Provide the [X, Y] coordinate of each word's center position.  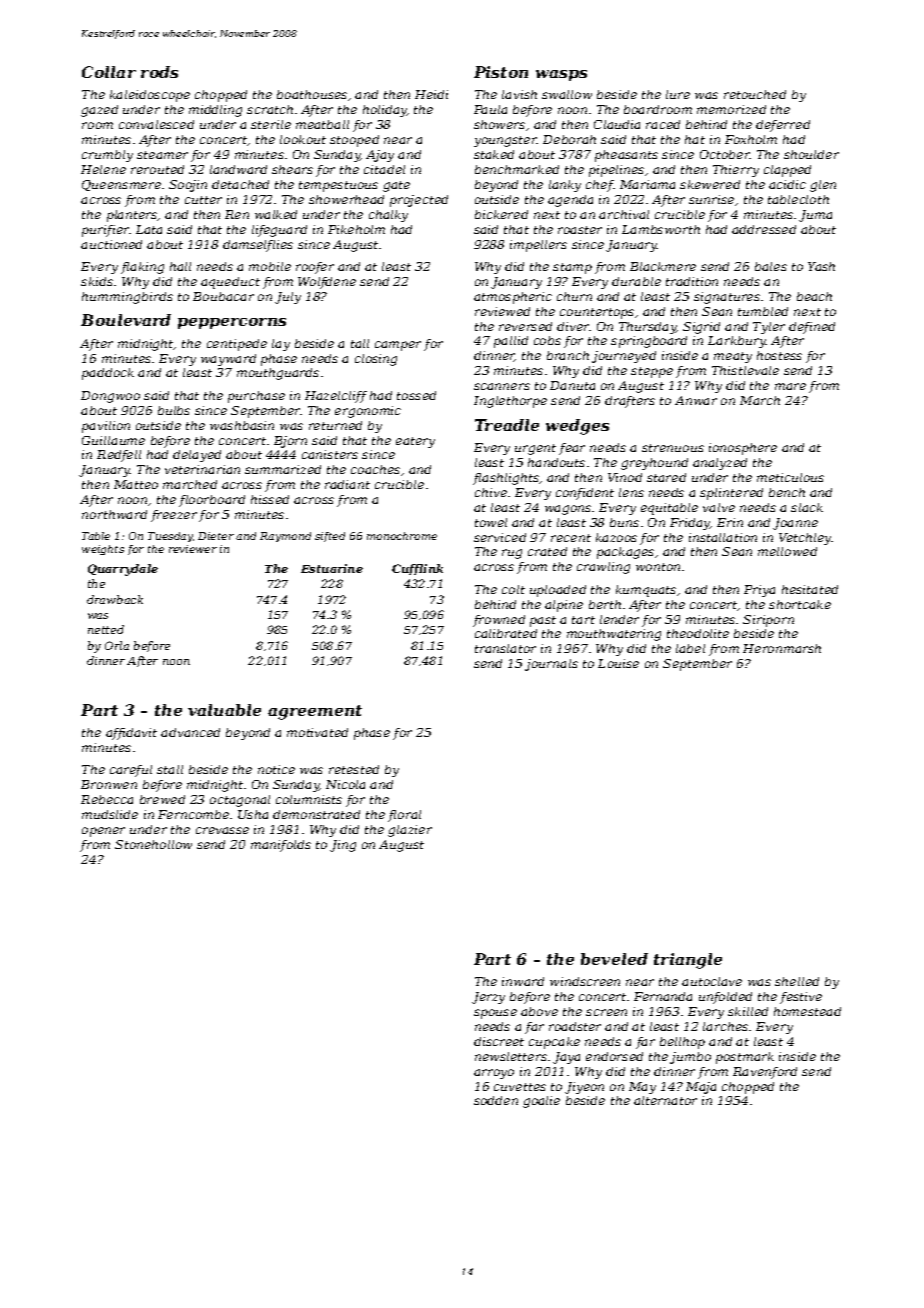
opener [103, 832]
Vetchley [805, 539]
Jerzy [488, 998]
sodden [496, 1100]
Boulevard [126, 320]
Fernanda [663, 996]
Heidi [431, 94]
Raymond [285, 537]
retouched [755, 94]
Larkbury [737, 342]
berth [605, 604]
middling [215, 111]
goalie [541, 1102]
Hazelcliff [336, 397]
